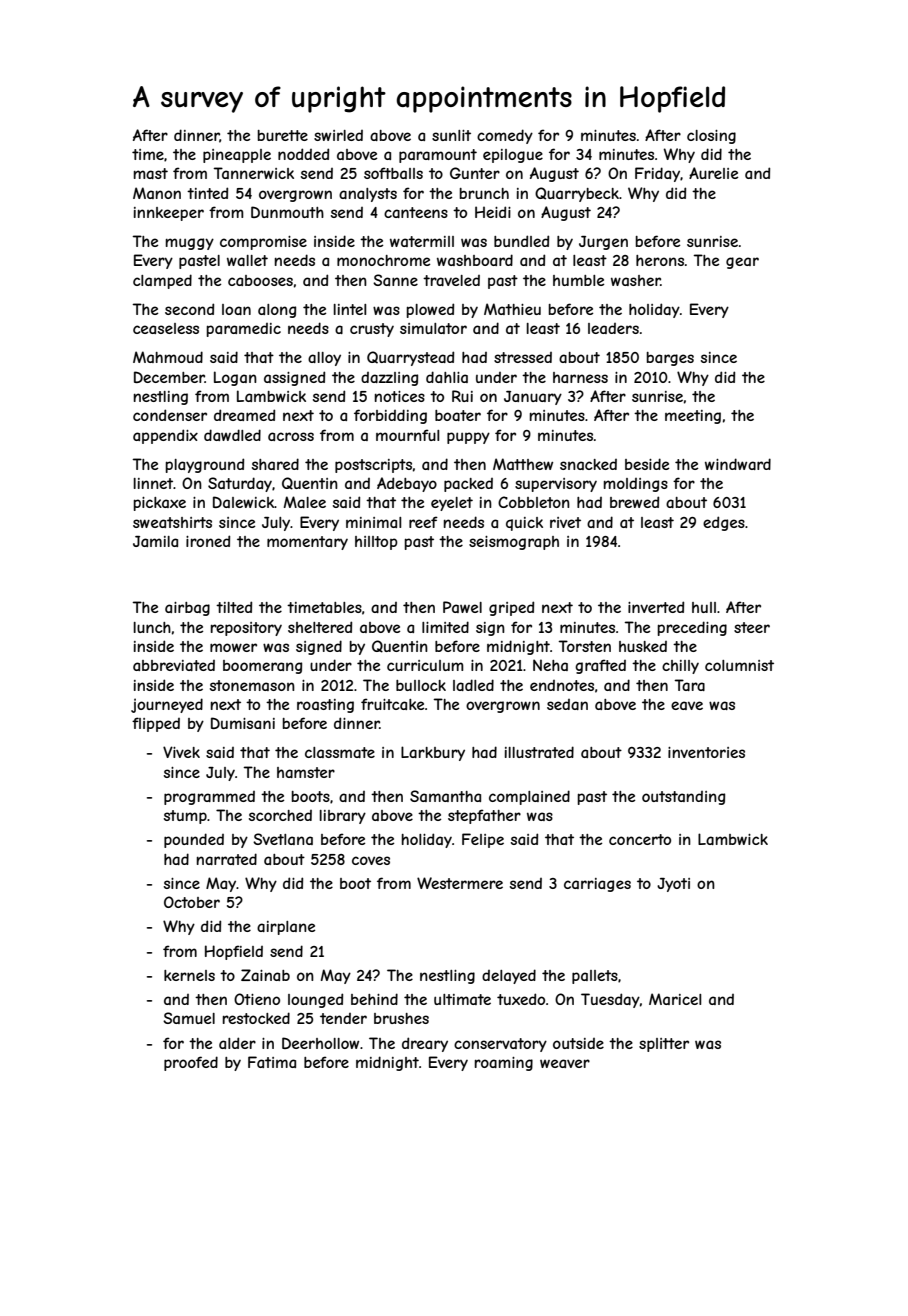 This image has height=1316, width=908. What do you see at coordinates (504, 1064) in the image?
I see `roaming` at bounding box center [504, 1064].
